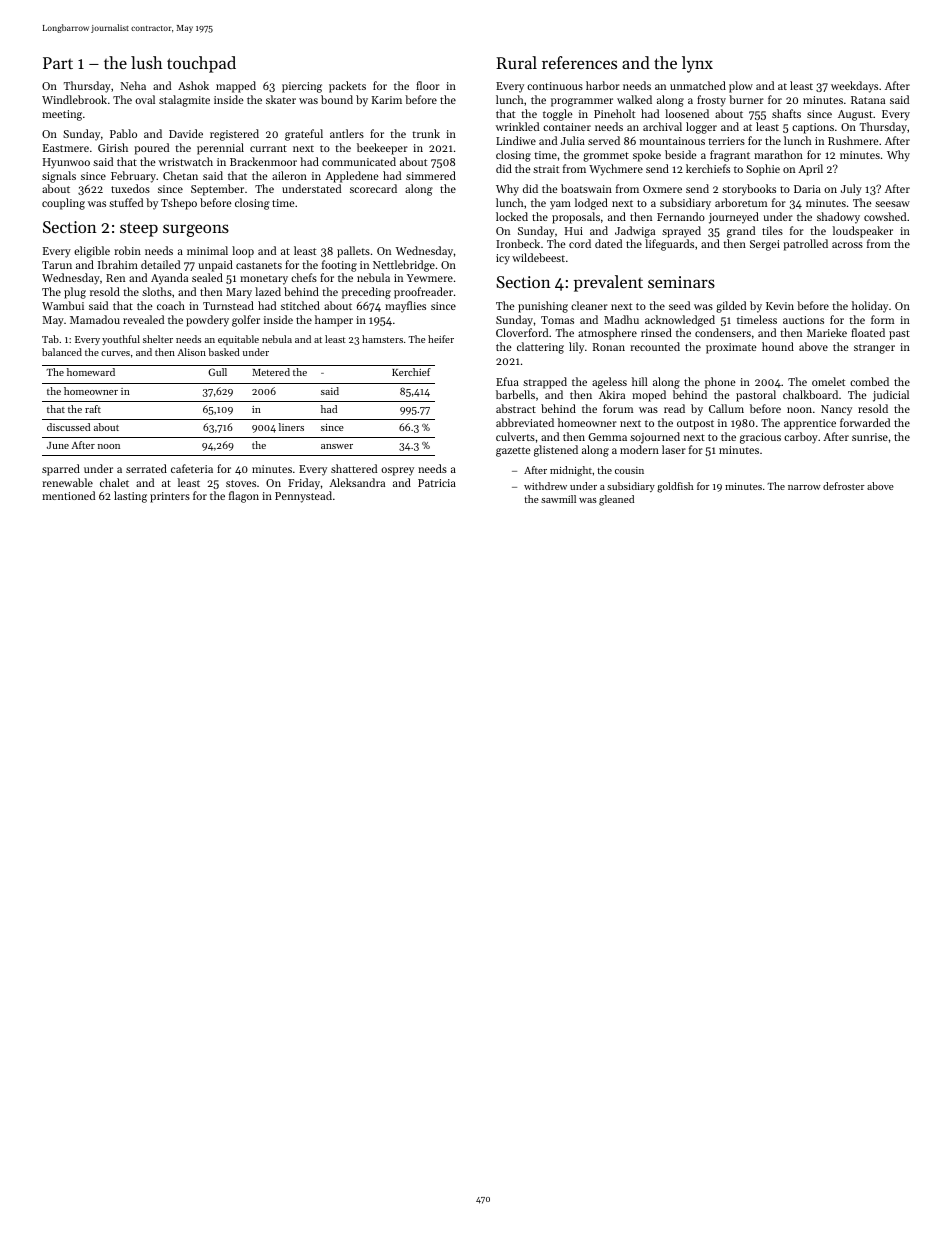 This page has height=1233, width=952. What do you see at coordinates (545, 486) in the page?
I see `withdrew` at bounding box center [545, 486].
